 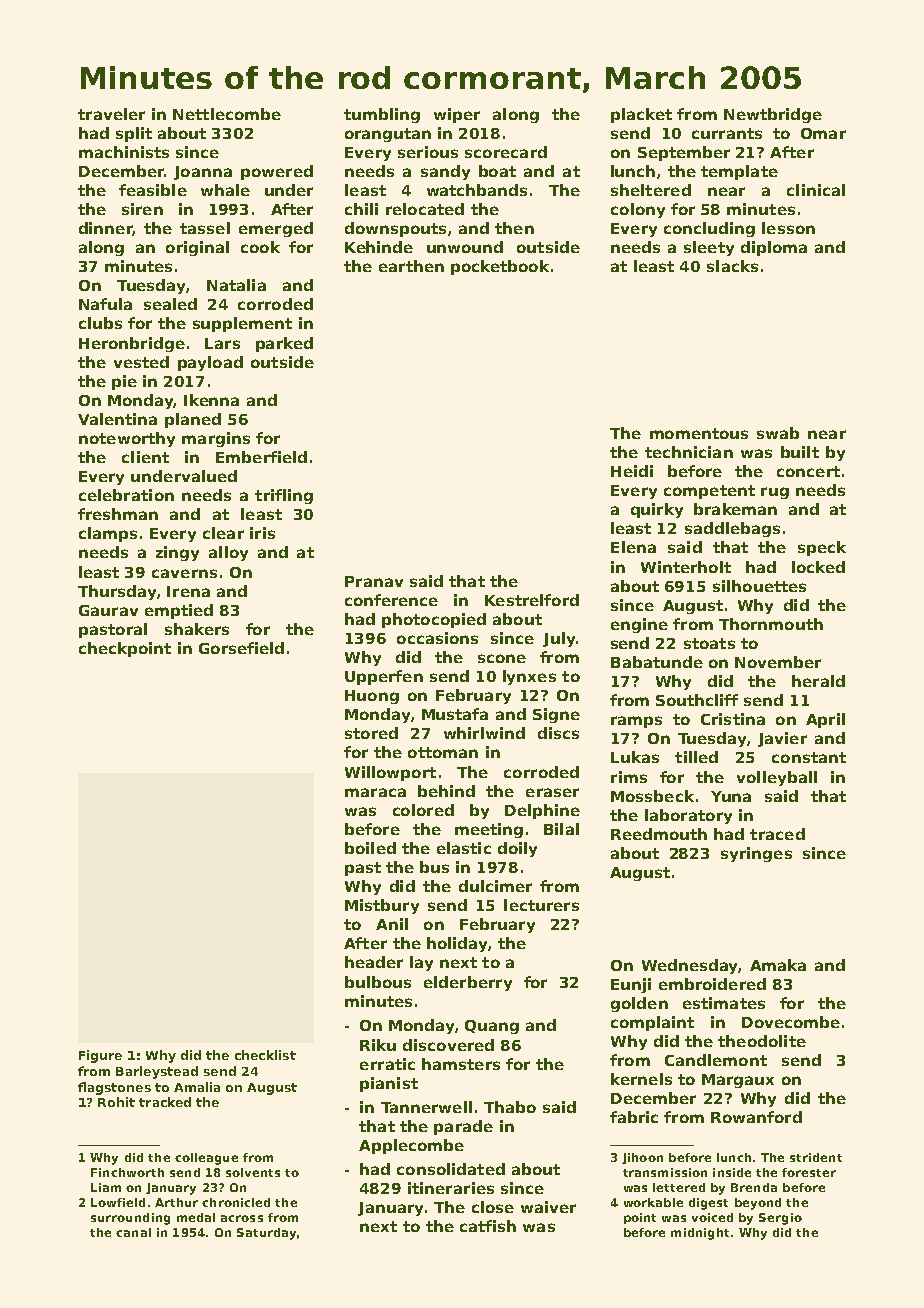 I want to click on Heidi, so click(x=632, y=471).
